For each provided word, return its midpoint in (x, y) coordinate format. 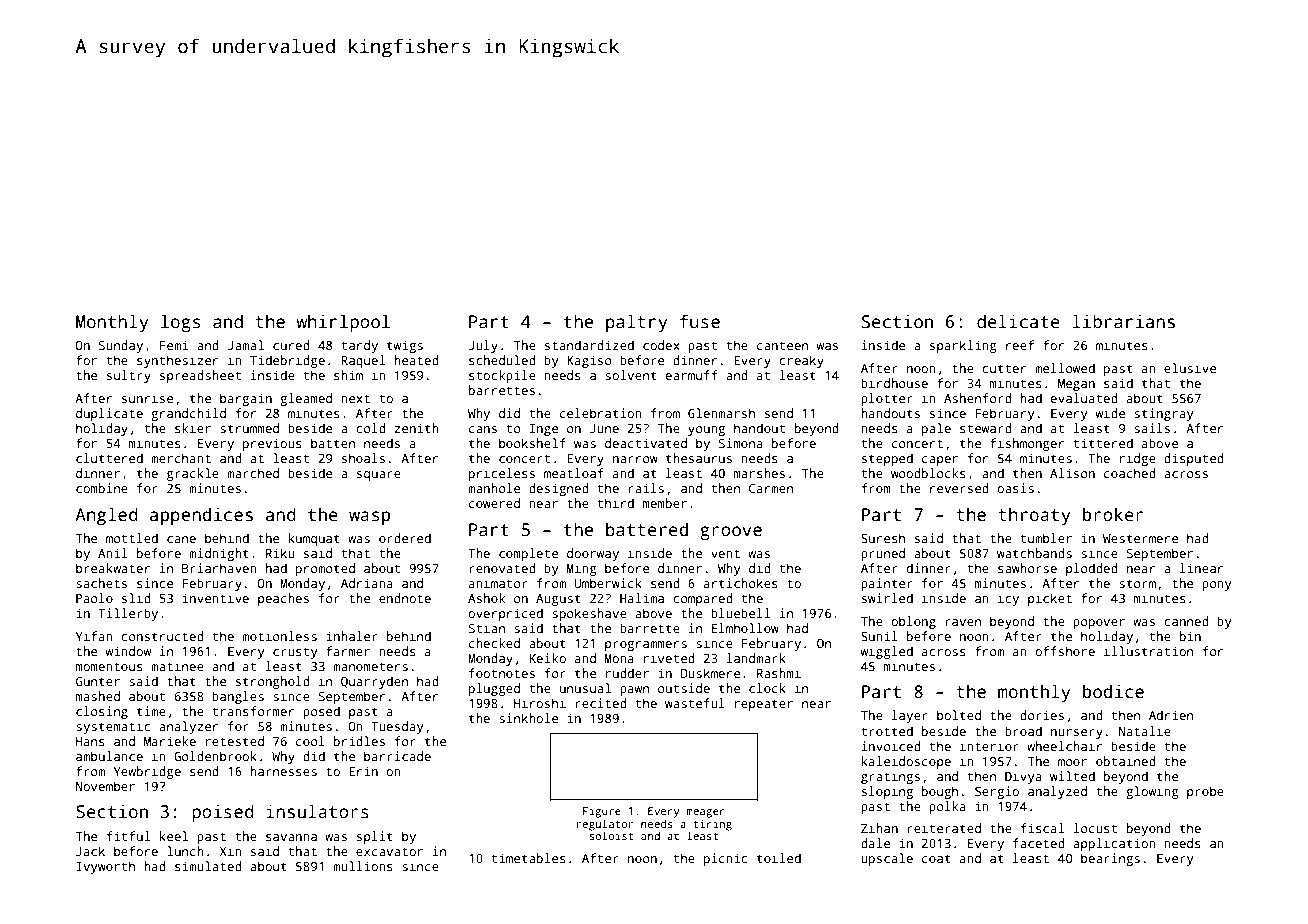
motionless (279, 636)
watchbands (1034, 553)
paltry (637, 323)
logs (180, 323)
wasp (369, 518)
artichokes (741, 583)
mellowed (1065, 368)
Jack (90, 851)
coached (1130, 473)
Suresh (883, 538)
